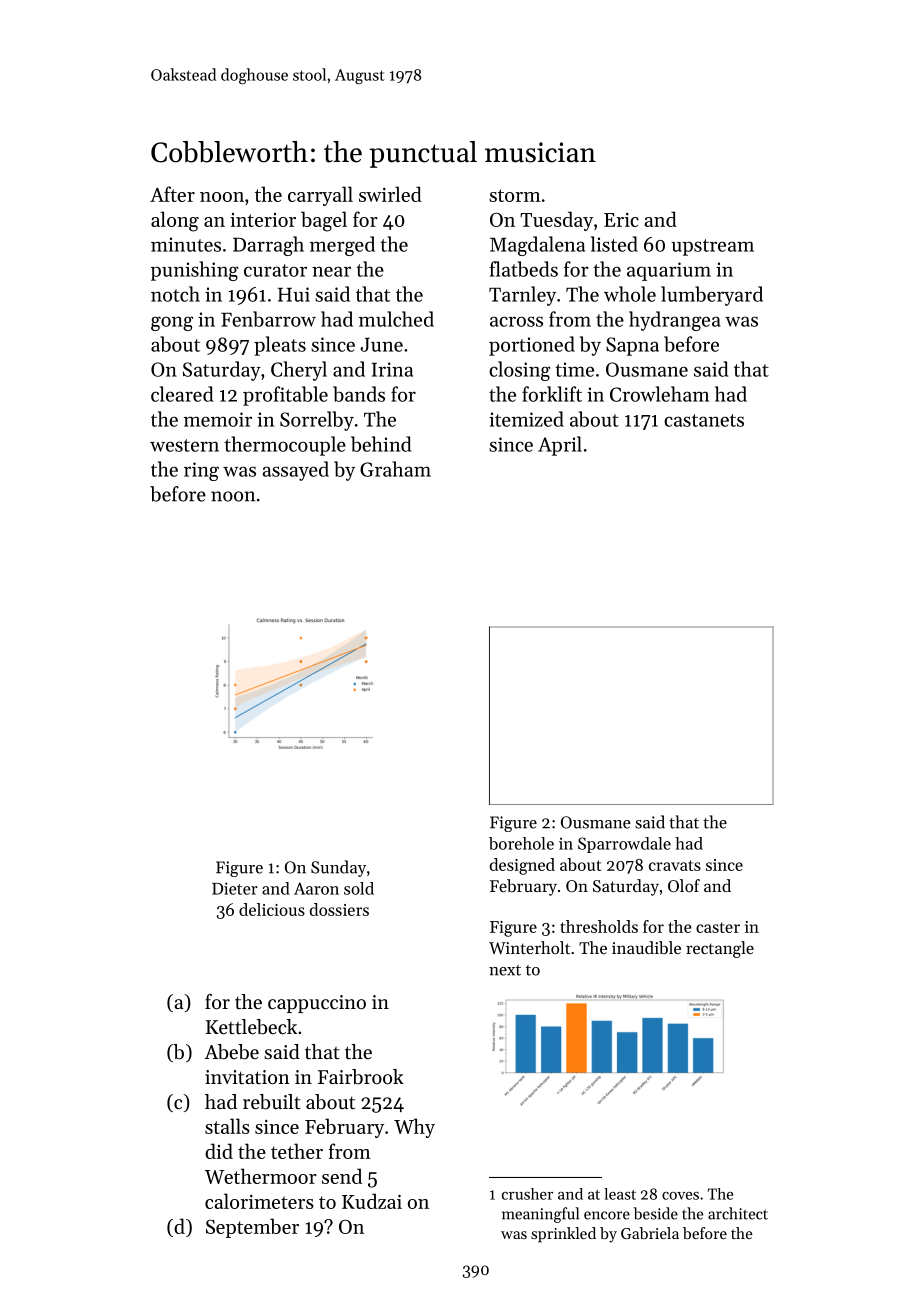  What do you see at coordinates (712, 247) in the screenshot?
I see `upstream` at bounding box center [712, 247].
